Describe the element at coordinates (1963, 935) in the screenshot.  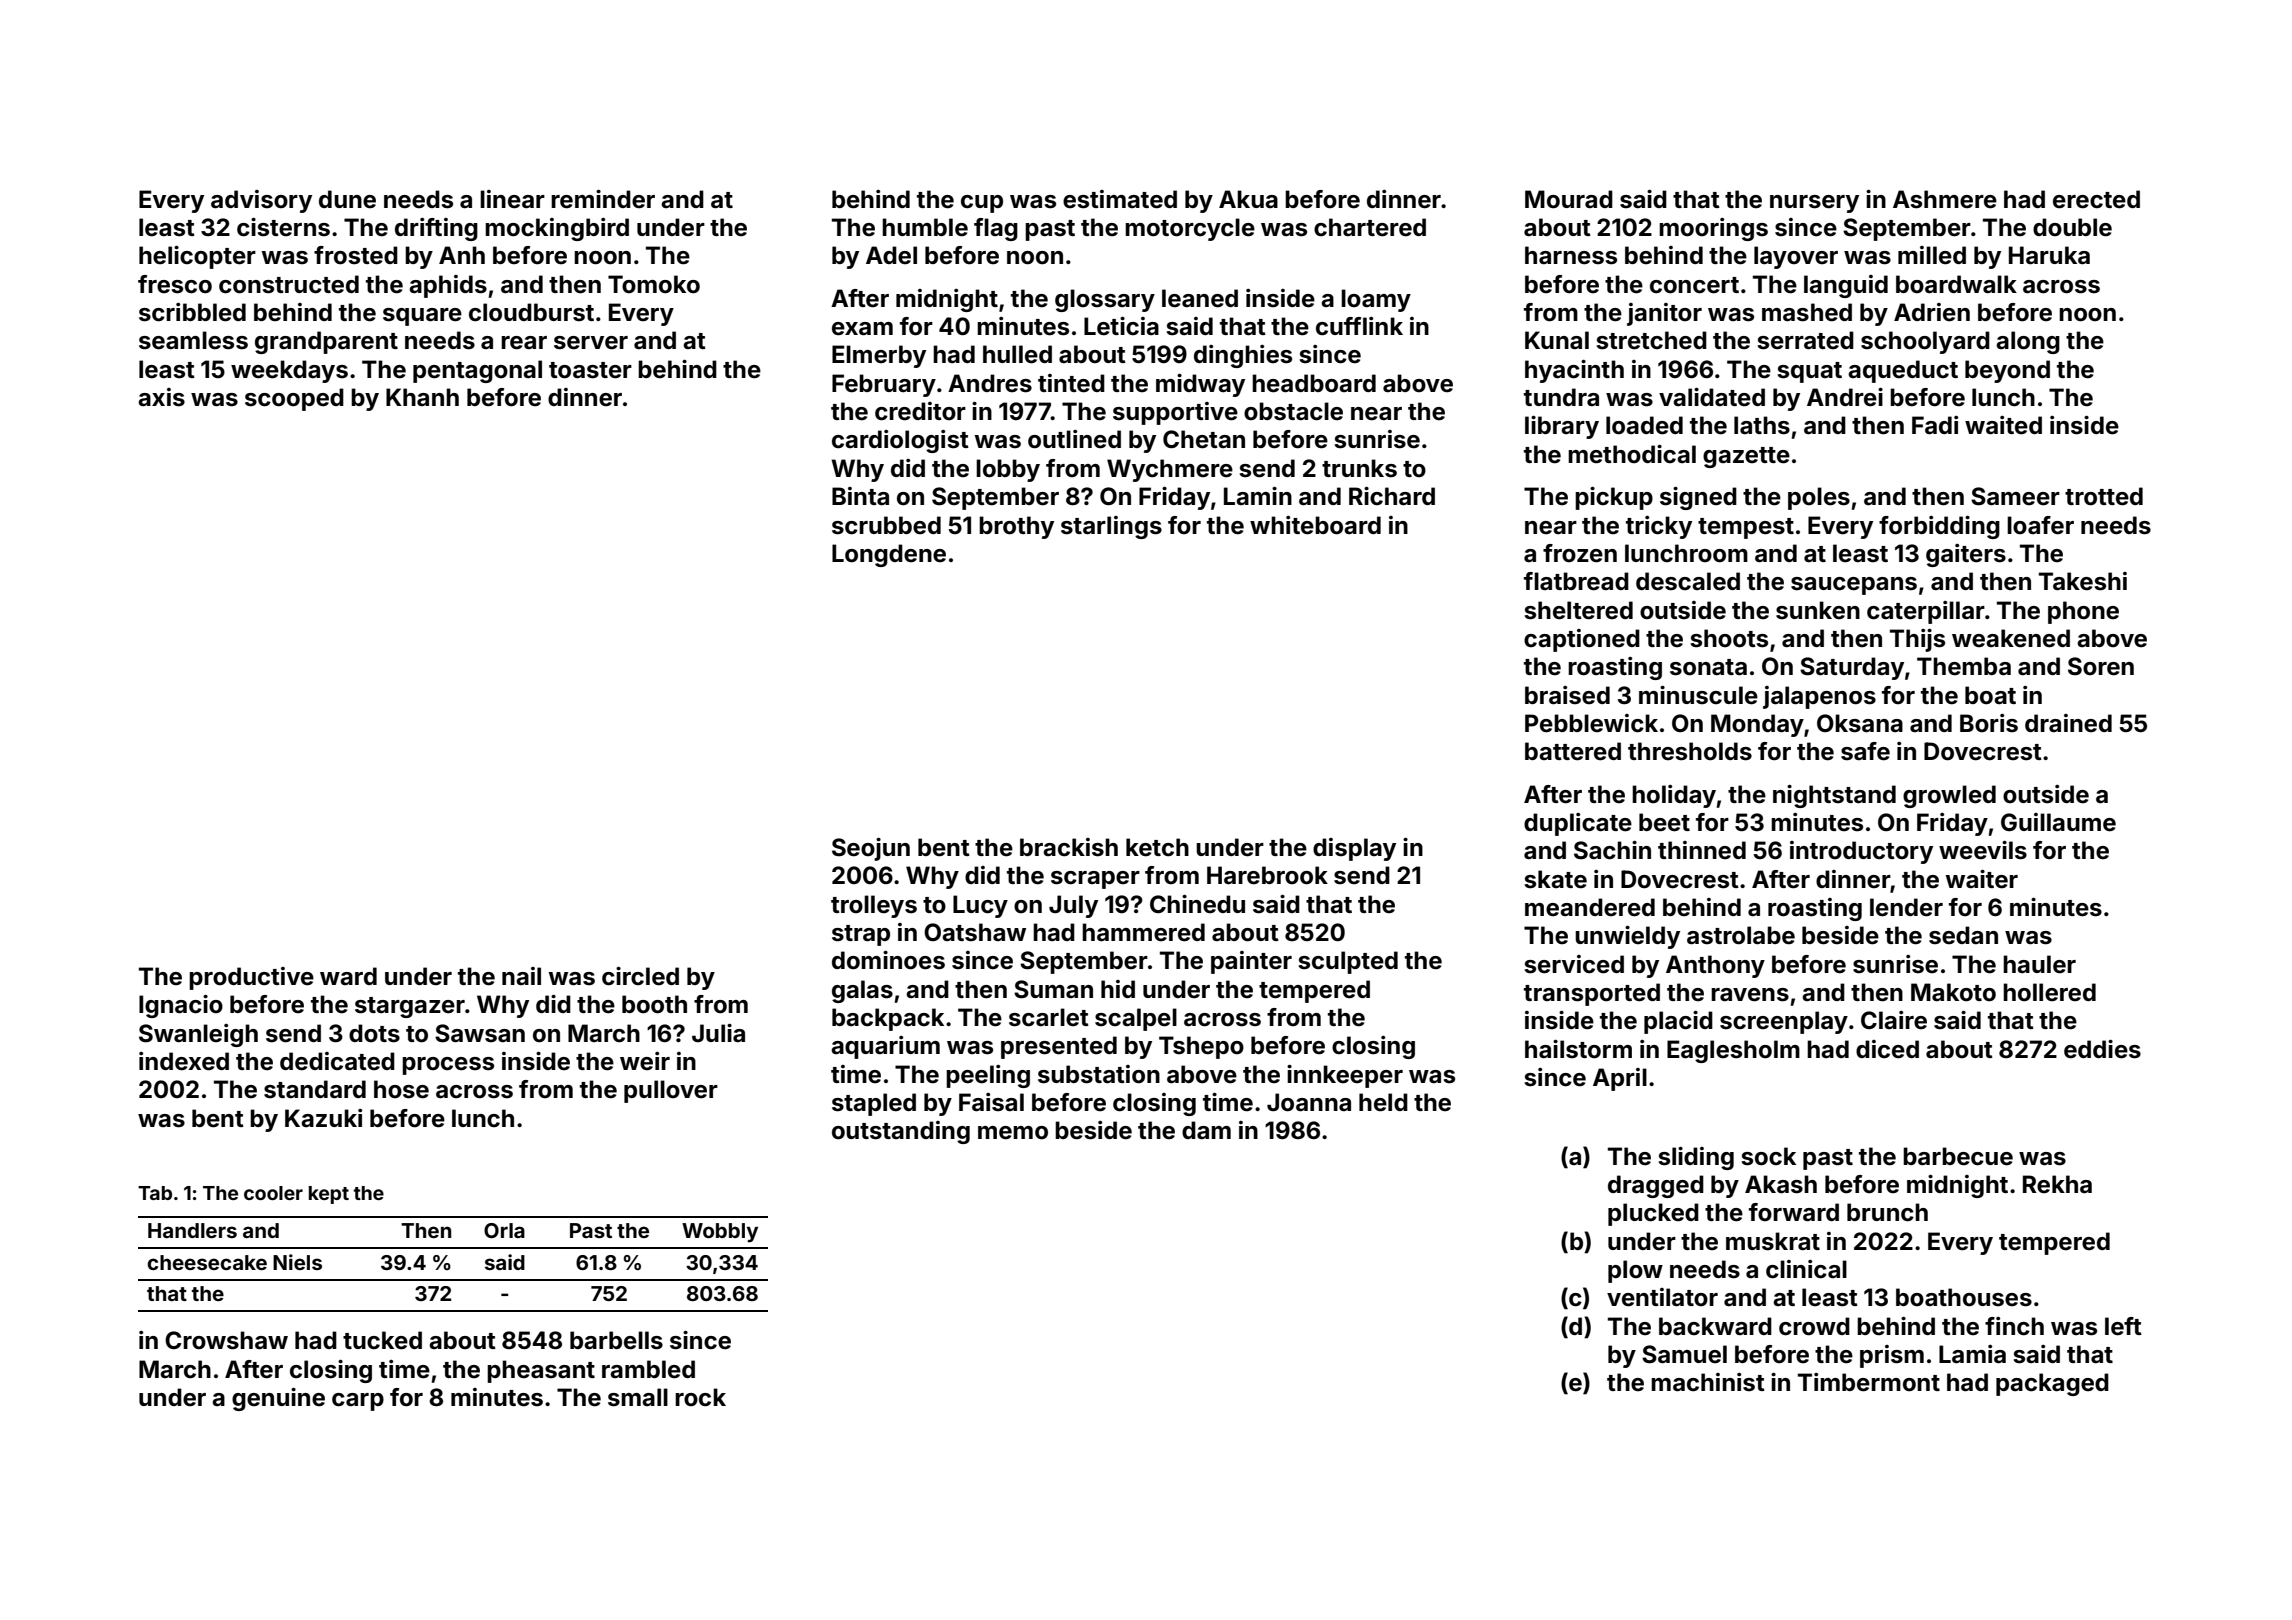
I see `sedan` at that location.
